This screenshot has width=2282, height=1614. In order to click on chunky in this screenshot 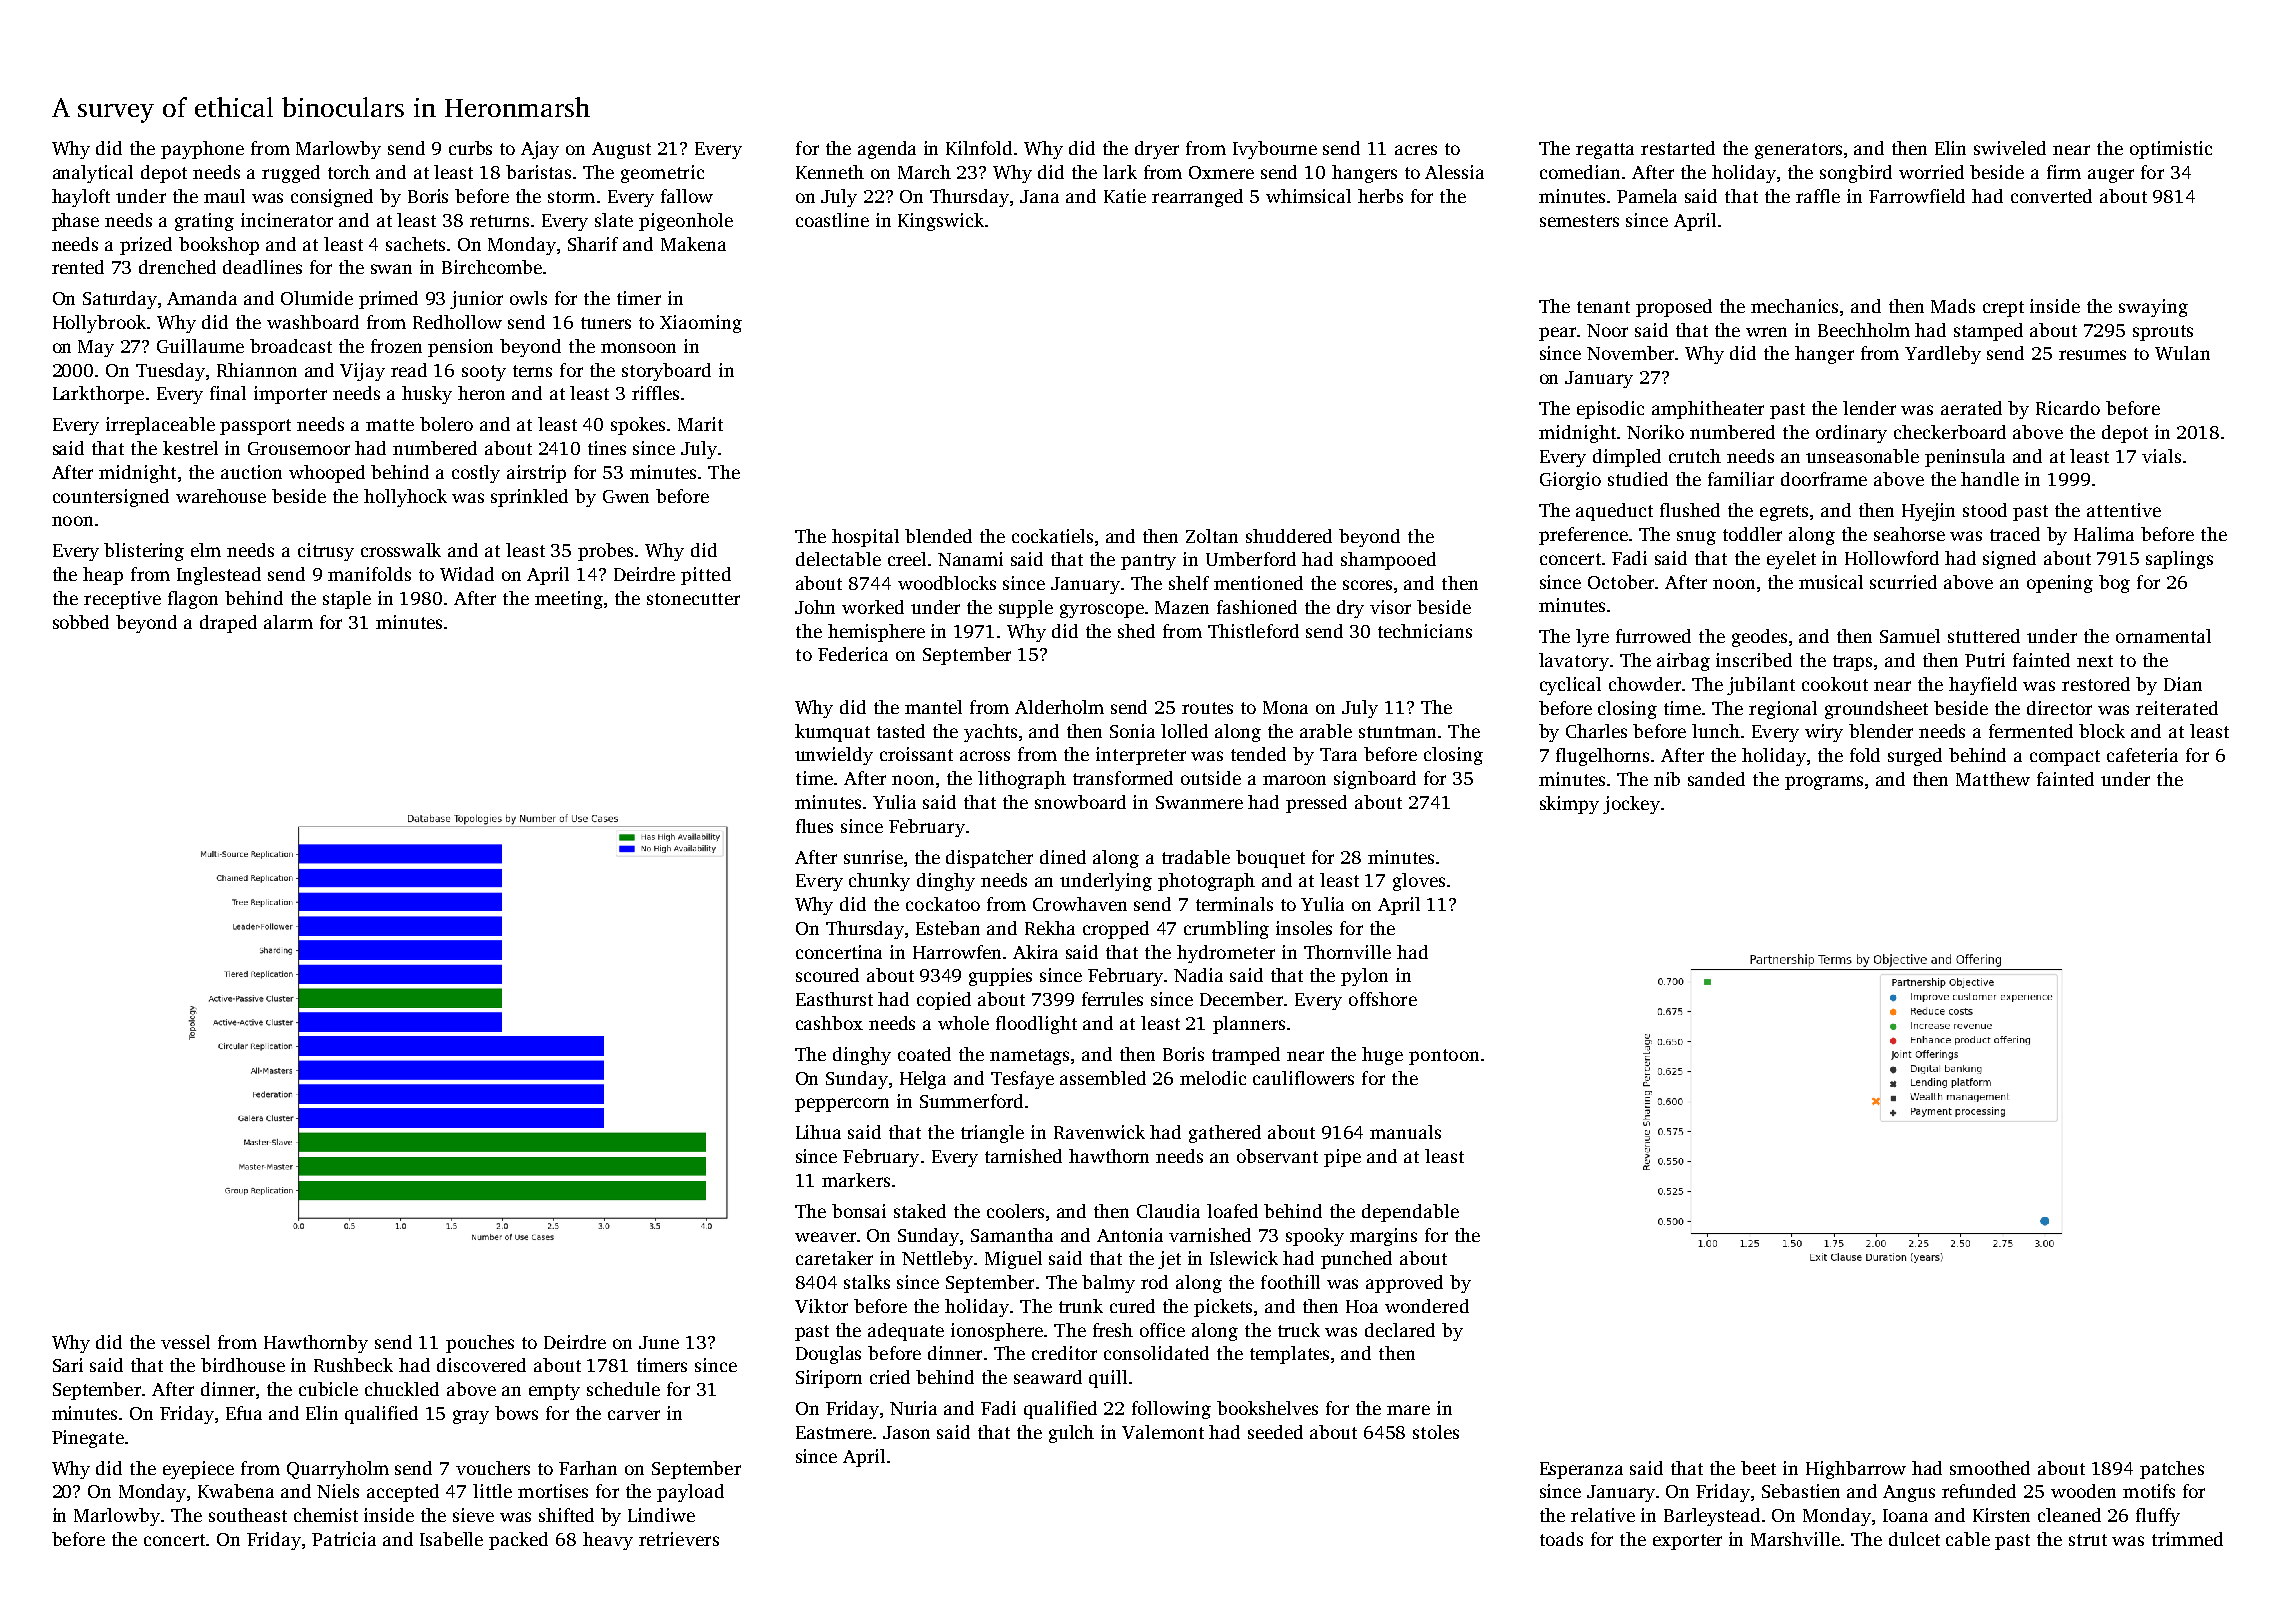, I will do `click(879, 882)`.
